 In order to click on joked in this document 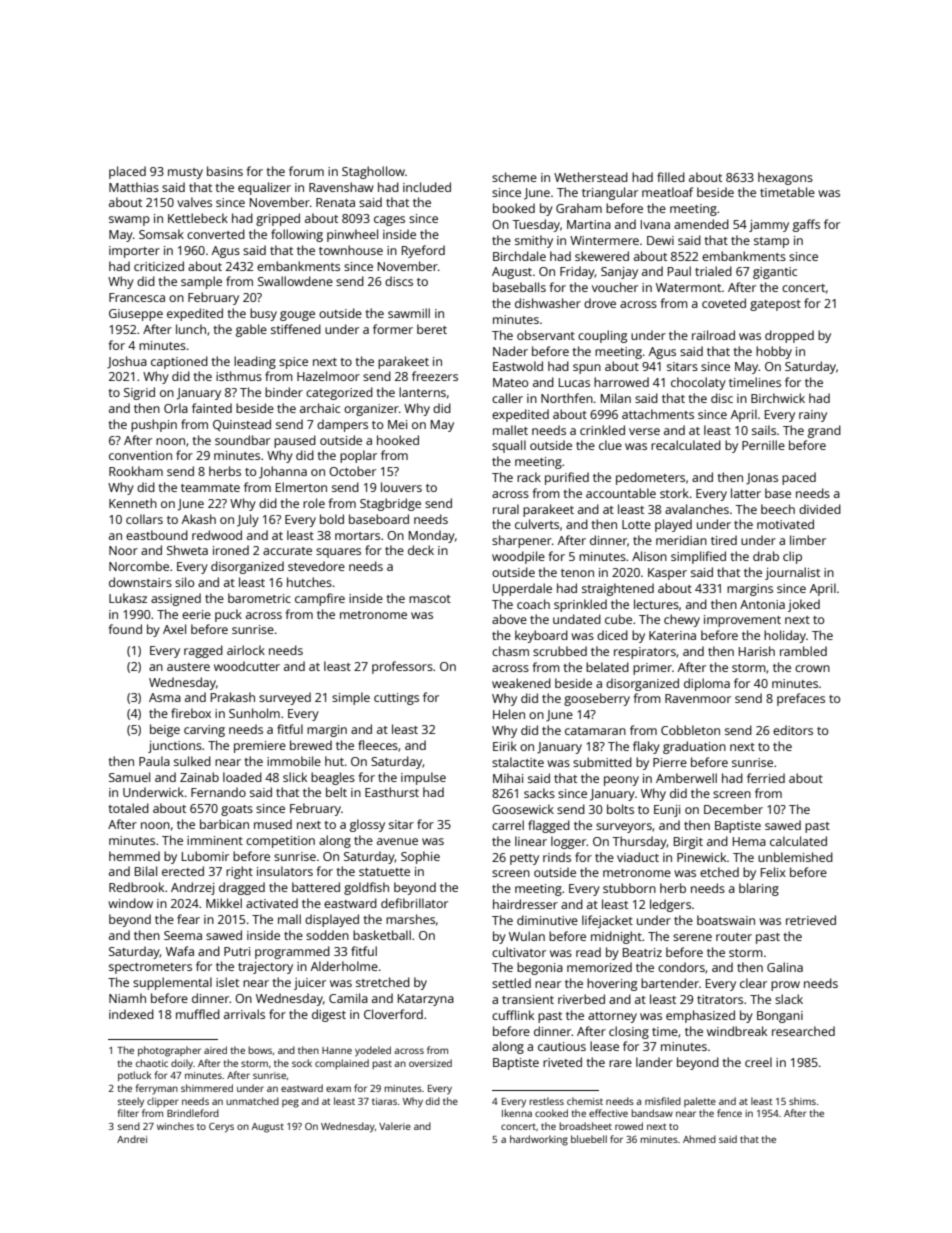, I will do `click(804, 605)`.
